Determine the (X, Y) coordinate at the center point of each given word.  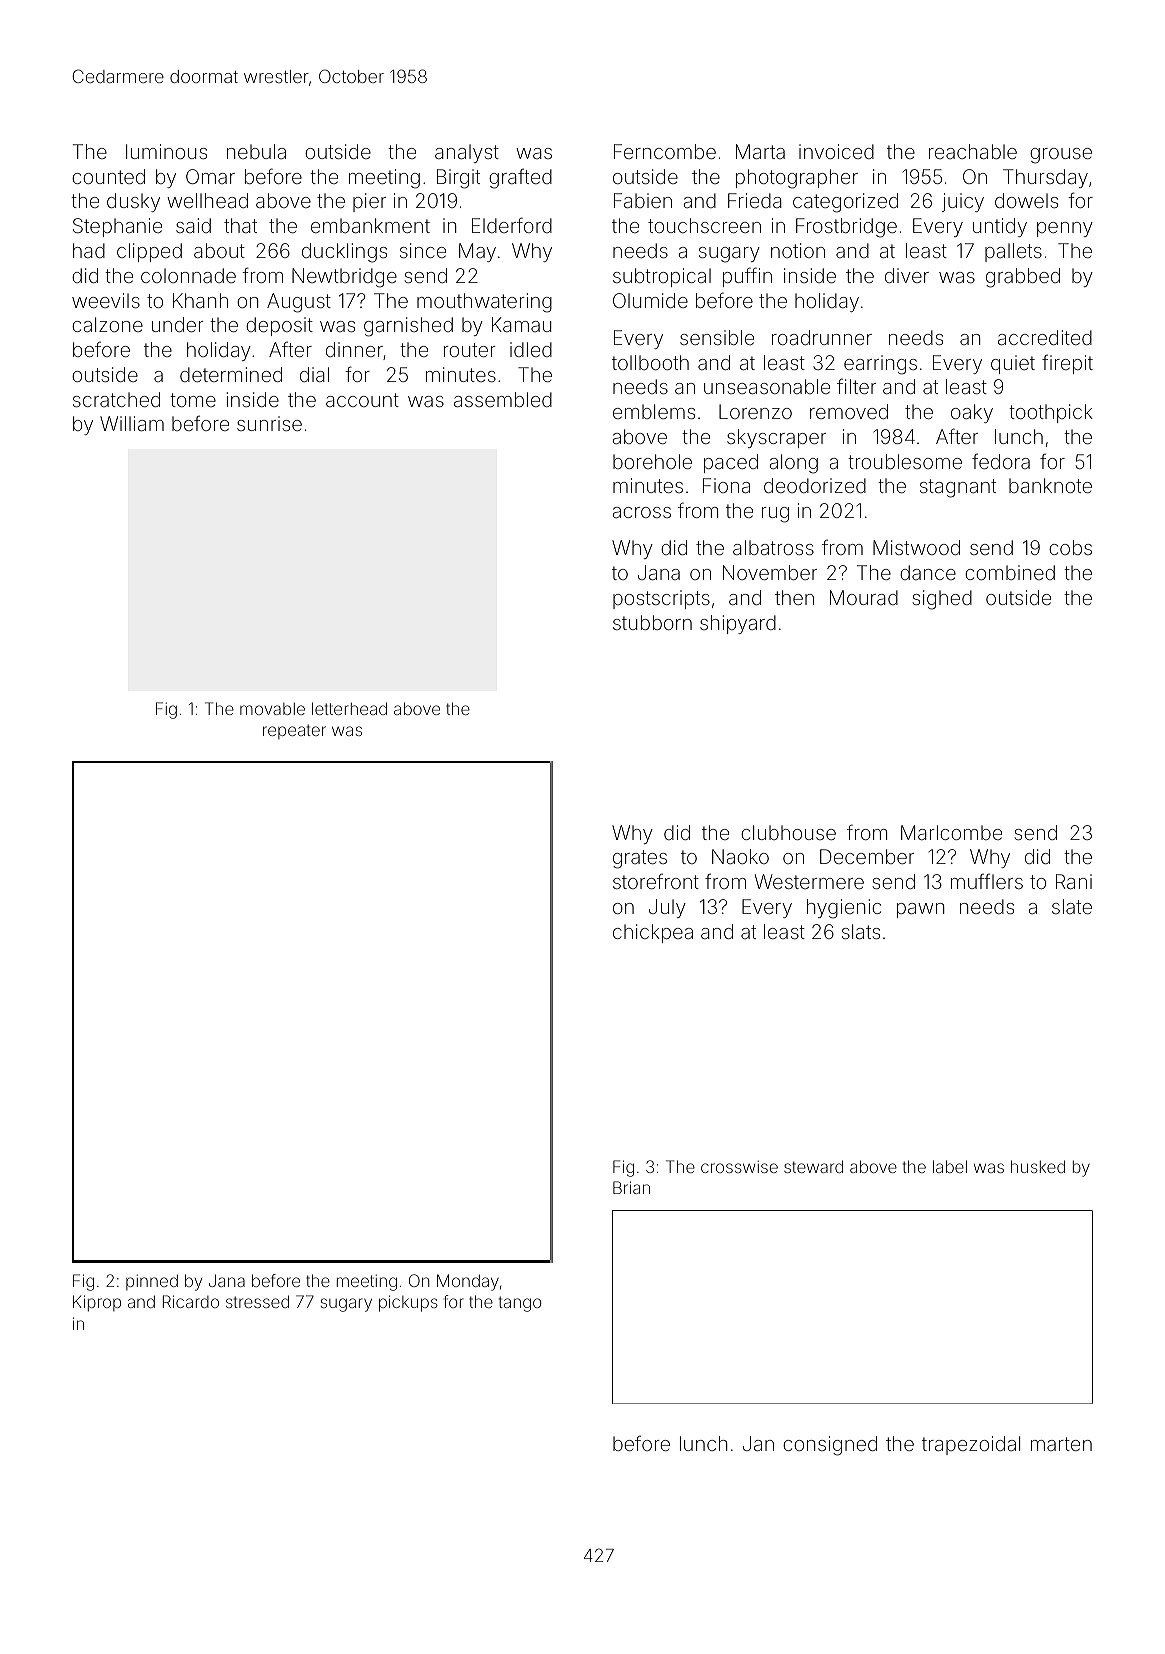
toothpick (1051, 413)
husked (1038, 1166)
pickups (408, 1303)
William (132, 423)
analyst (467, 153)
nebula (256, 151)
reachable (973, 151)
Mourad (864, 597)
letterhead (349, 708)
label (950, 1166)
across (642, 512)
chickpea (653, 933)
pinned (152, 1282)
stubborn (652, 622)
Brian (631, 1187)
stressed (257, 1301)
